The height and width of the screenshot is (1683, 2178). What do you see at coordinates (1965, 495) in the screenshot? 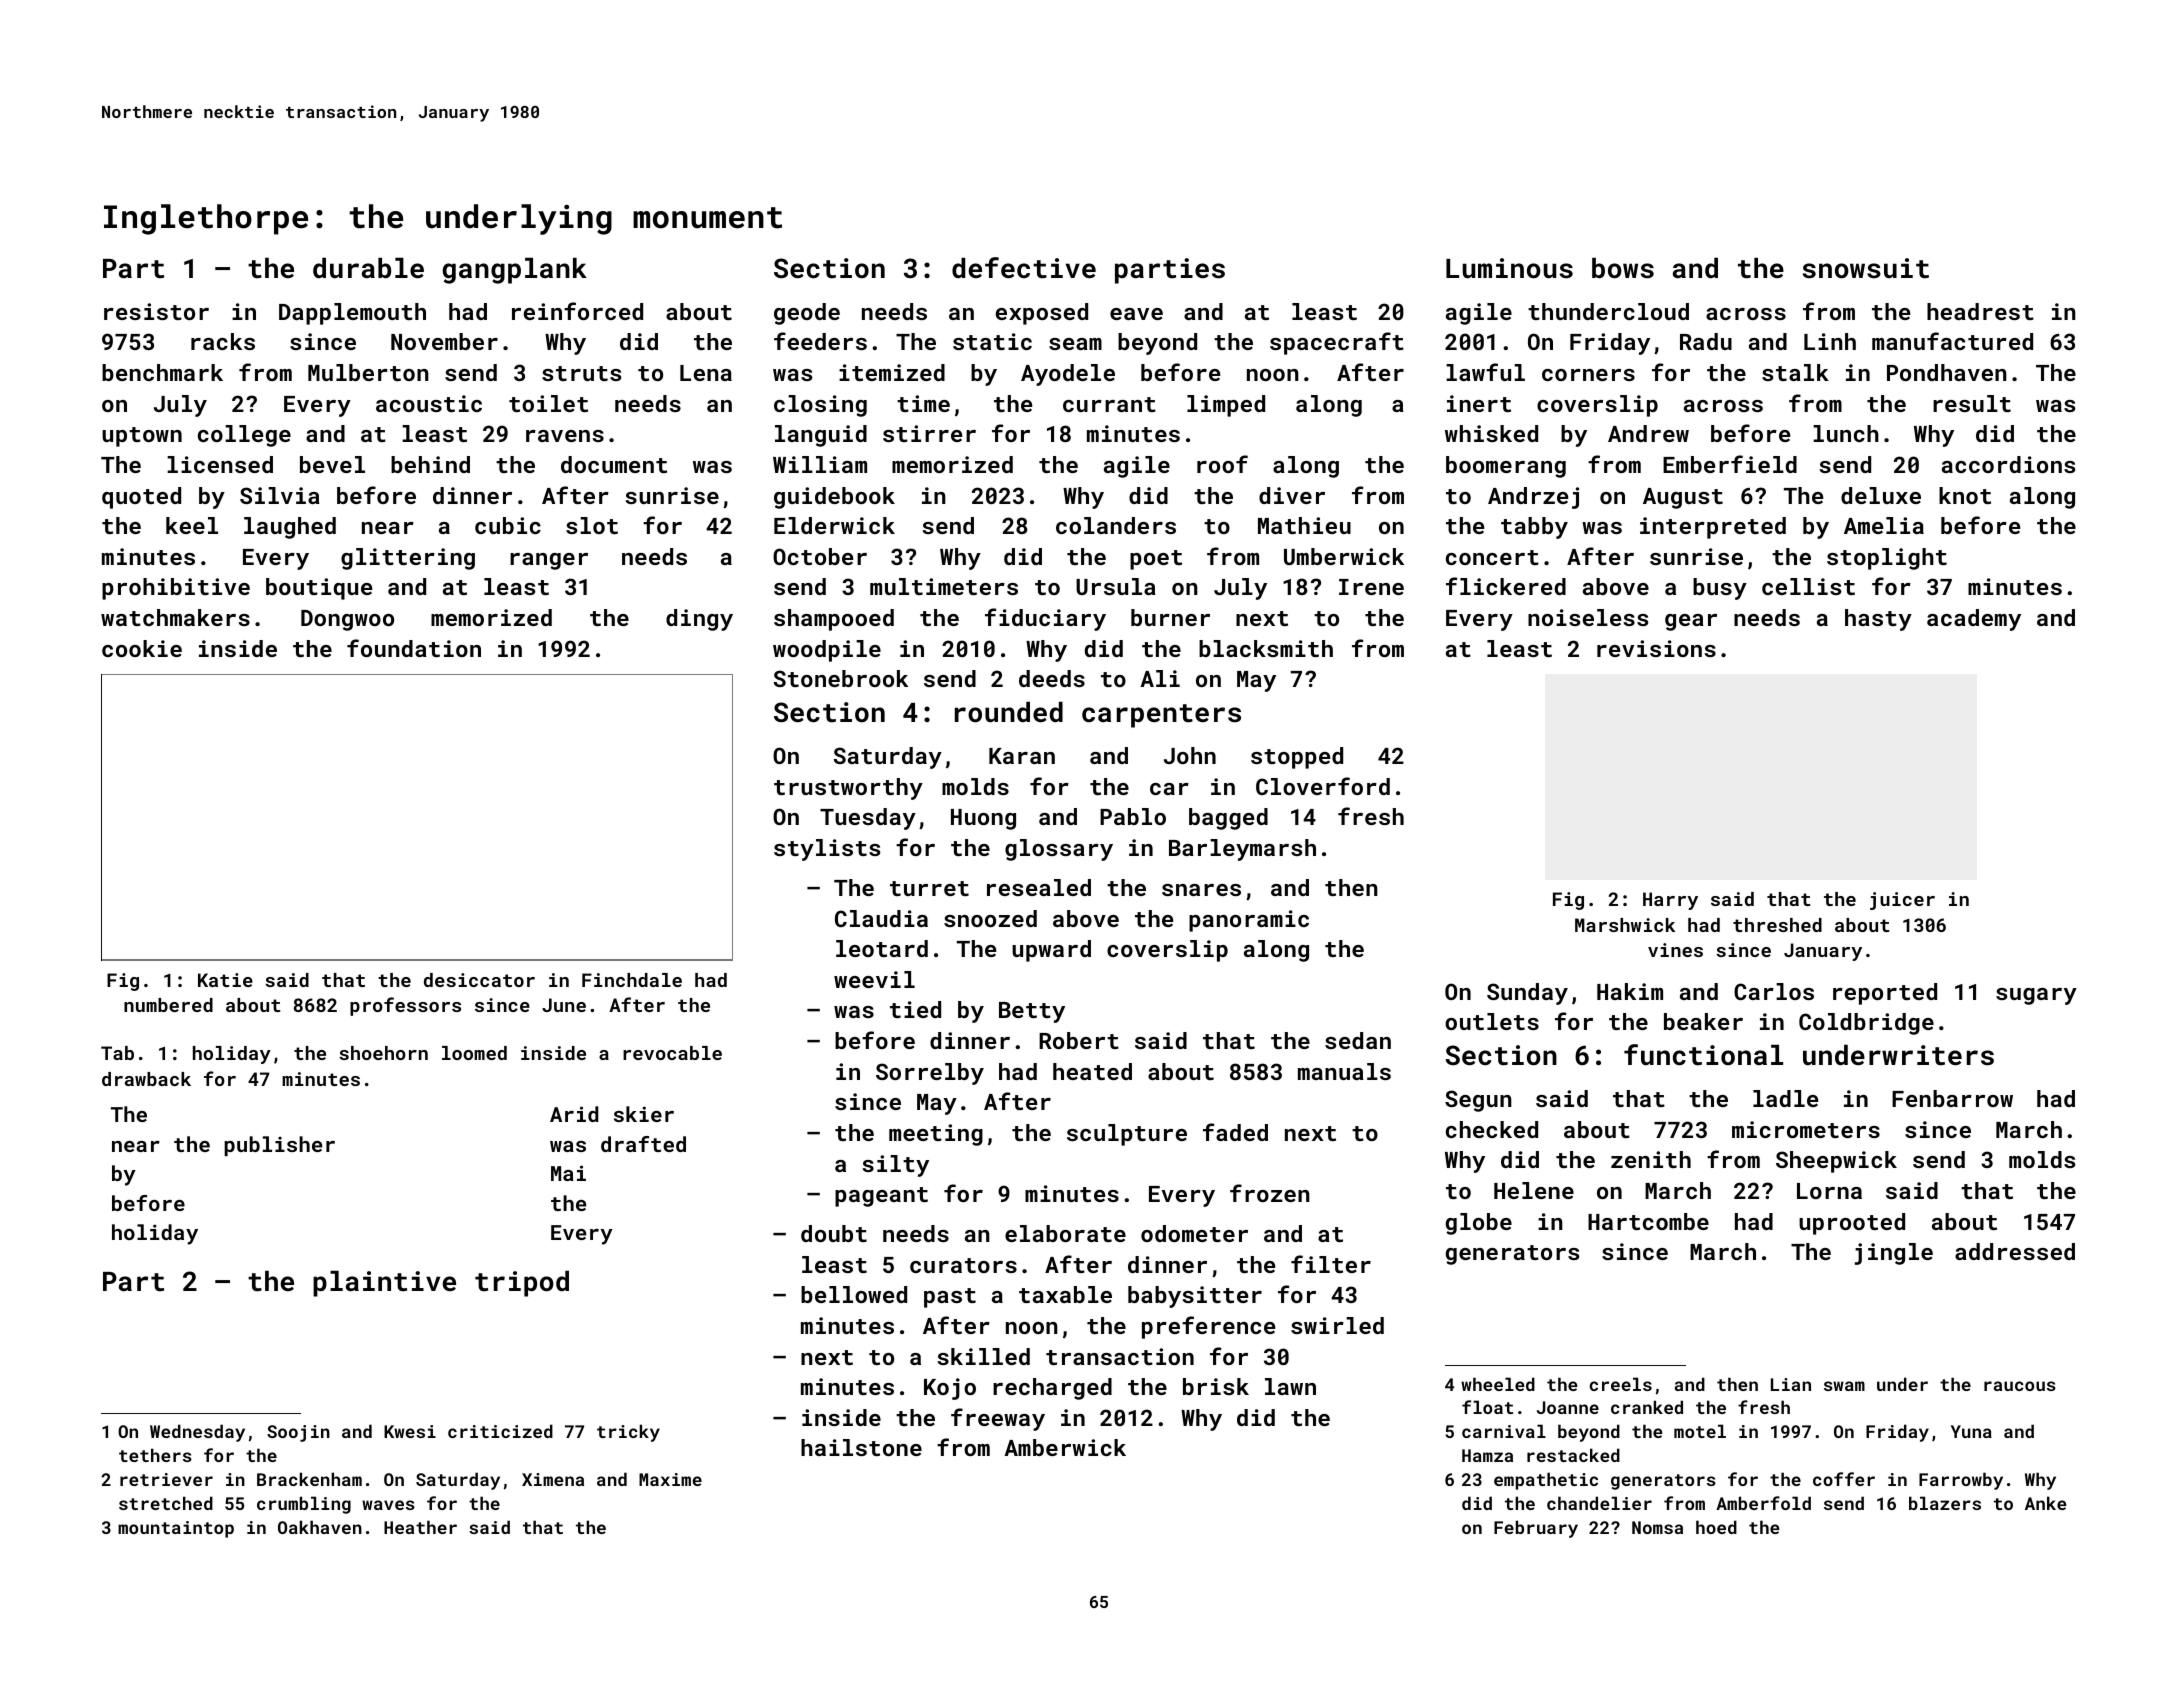
I see `knot` at bounding box center [1965, 495].
